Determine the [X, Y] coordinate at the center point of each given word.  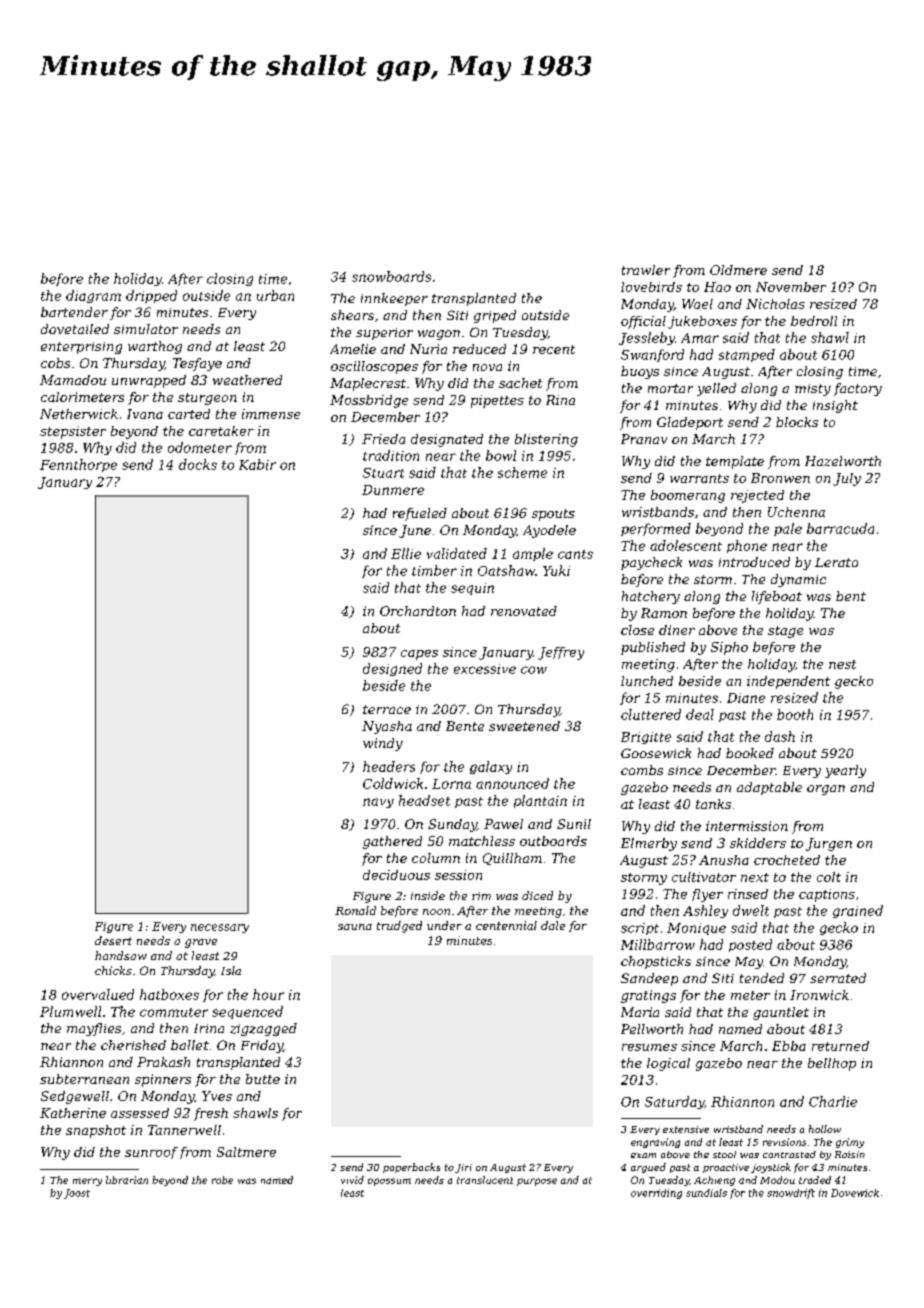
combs [642, 770]
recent [554, 349]
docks [198, 464]
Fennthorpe [78, 465]
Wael [697, 304]
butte [263, 1079]
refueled [420, 514]
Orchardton [418, 611]
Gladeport [690, 423]
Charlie [833, 1101]
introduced [754, 562]
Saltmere [246, 1152]
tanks [713, 804]
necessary [220, 928]
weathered [247, 380]
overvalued [98, 994]
